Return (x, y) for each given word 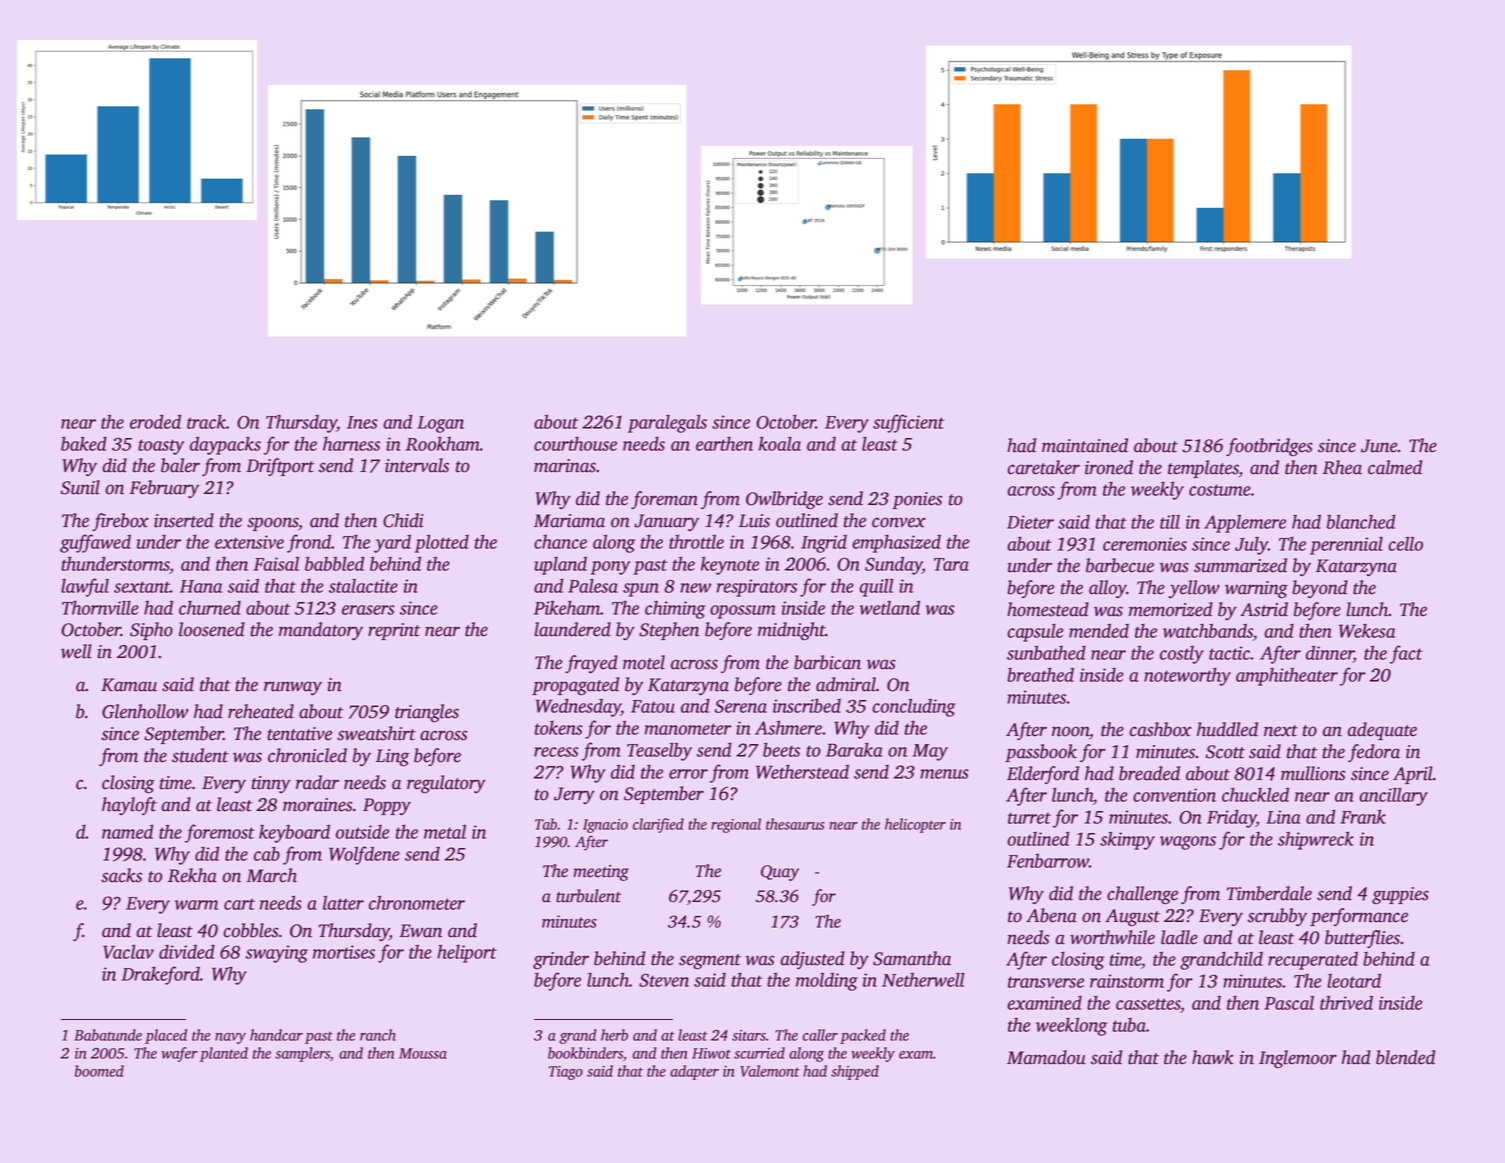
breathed (1040, 674)
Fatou (653, 706)
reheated (261, 711)
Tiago (566, 1073)
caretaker (1043, 467)
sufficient (908, 423)
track (206, 421)
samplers (302, 1054)
